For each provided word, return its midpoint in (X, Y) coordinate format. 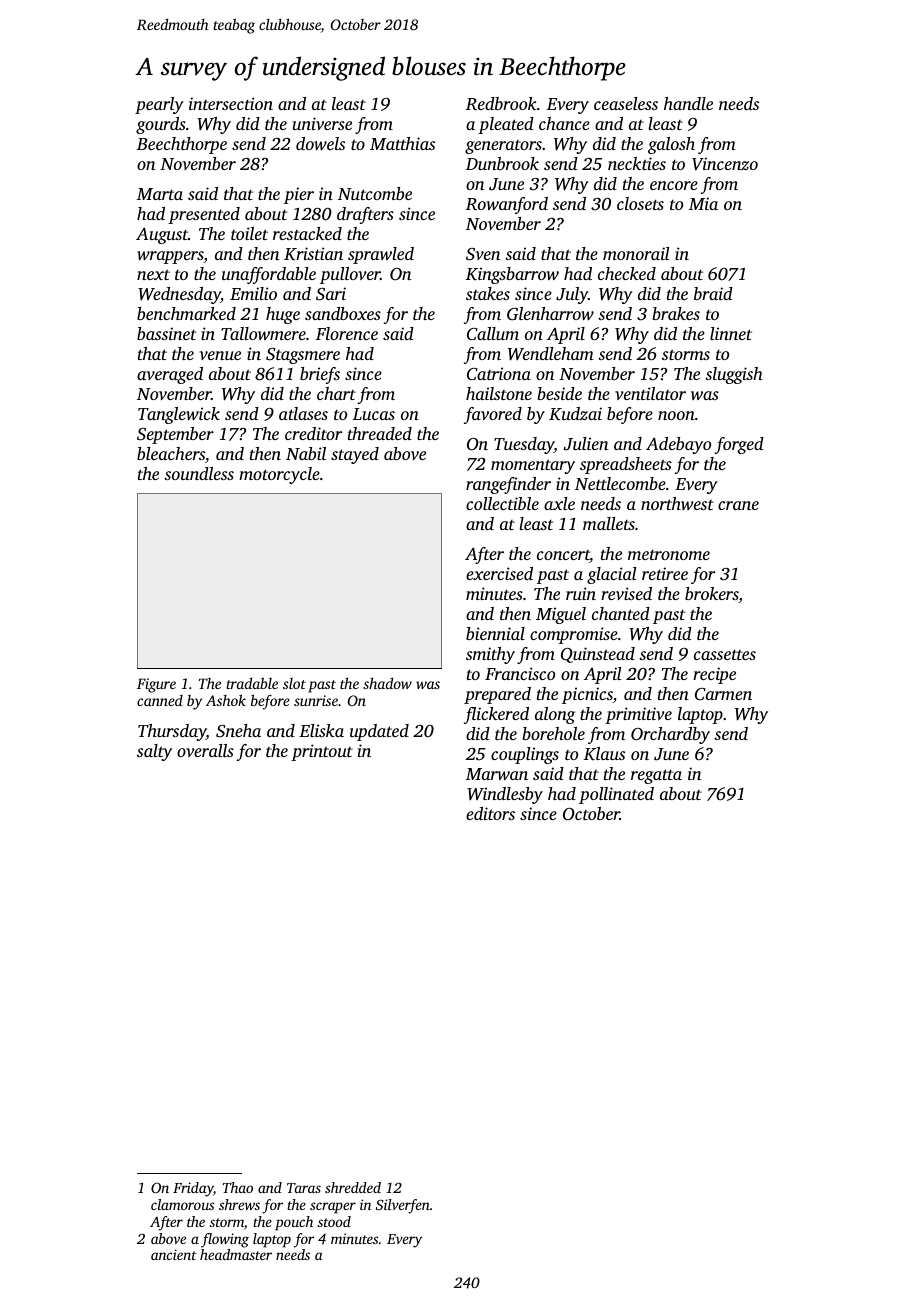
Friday (193, 1189)
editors (490, 813)
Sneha (238, 731)
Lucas (374, 414)
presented (204, 215)
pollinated (616, 795)
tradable (252, 683)
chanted (621, 613)
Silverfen (403, 1206)
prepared (497, 695)
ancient (174, 1254)
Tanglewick (179, 415)
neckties (637, 163)
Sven (483, 254)
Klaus (604, 754)
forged (739, 445)
